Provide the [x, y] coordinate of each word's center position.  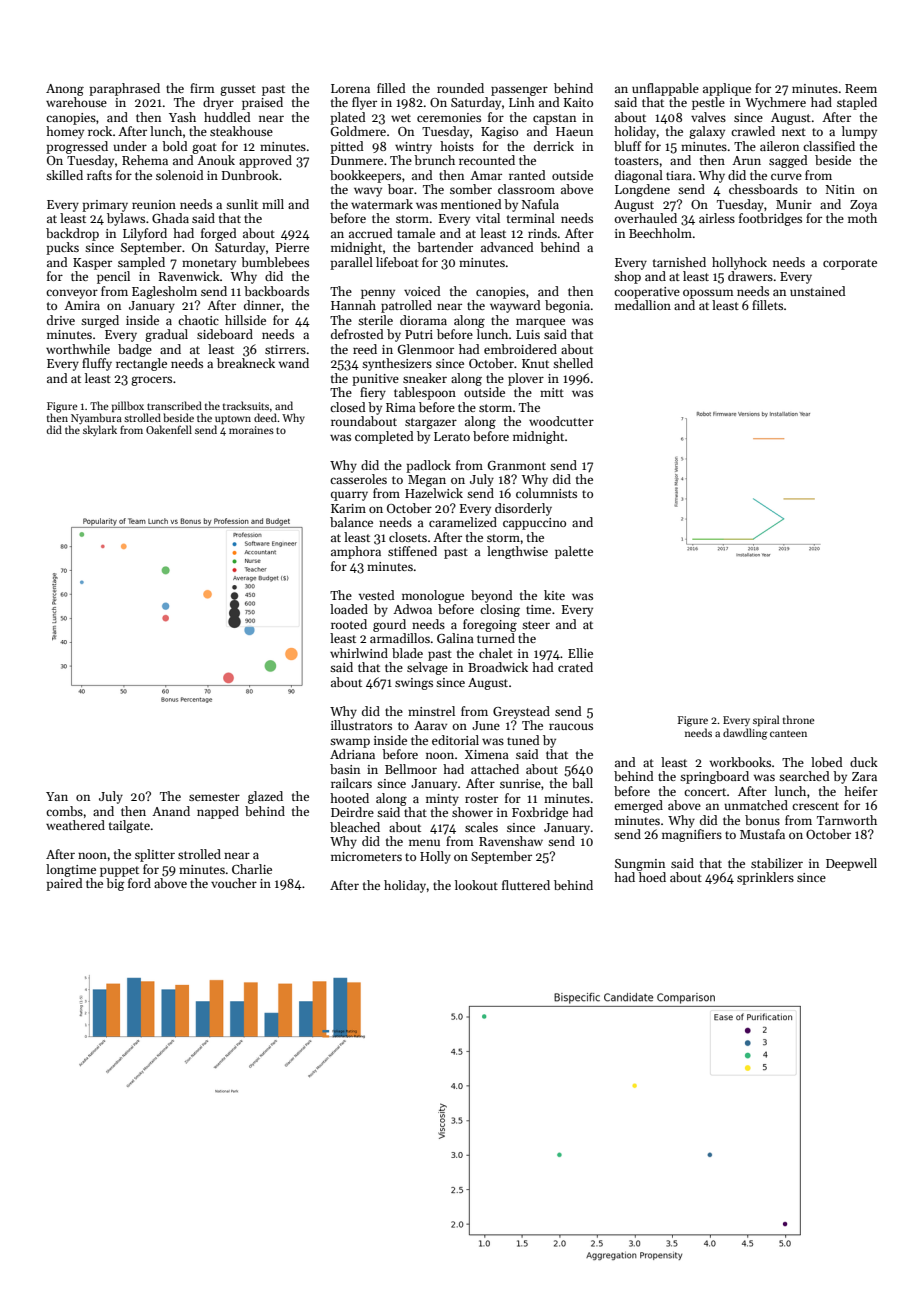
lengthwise [517, 552]
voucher [234, 883]
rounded [460, 88]
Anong [65, 90]
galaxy [707, 132]
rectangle [141, 364]
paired [64, 884]
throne [799, 719]
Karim [348, 508]
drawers [750, 276]
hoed [652, 877]
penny [378, 294]
